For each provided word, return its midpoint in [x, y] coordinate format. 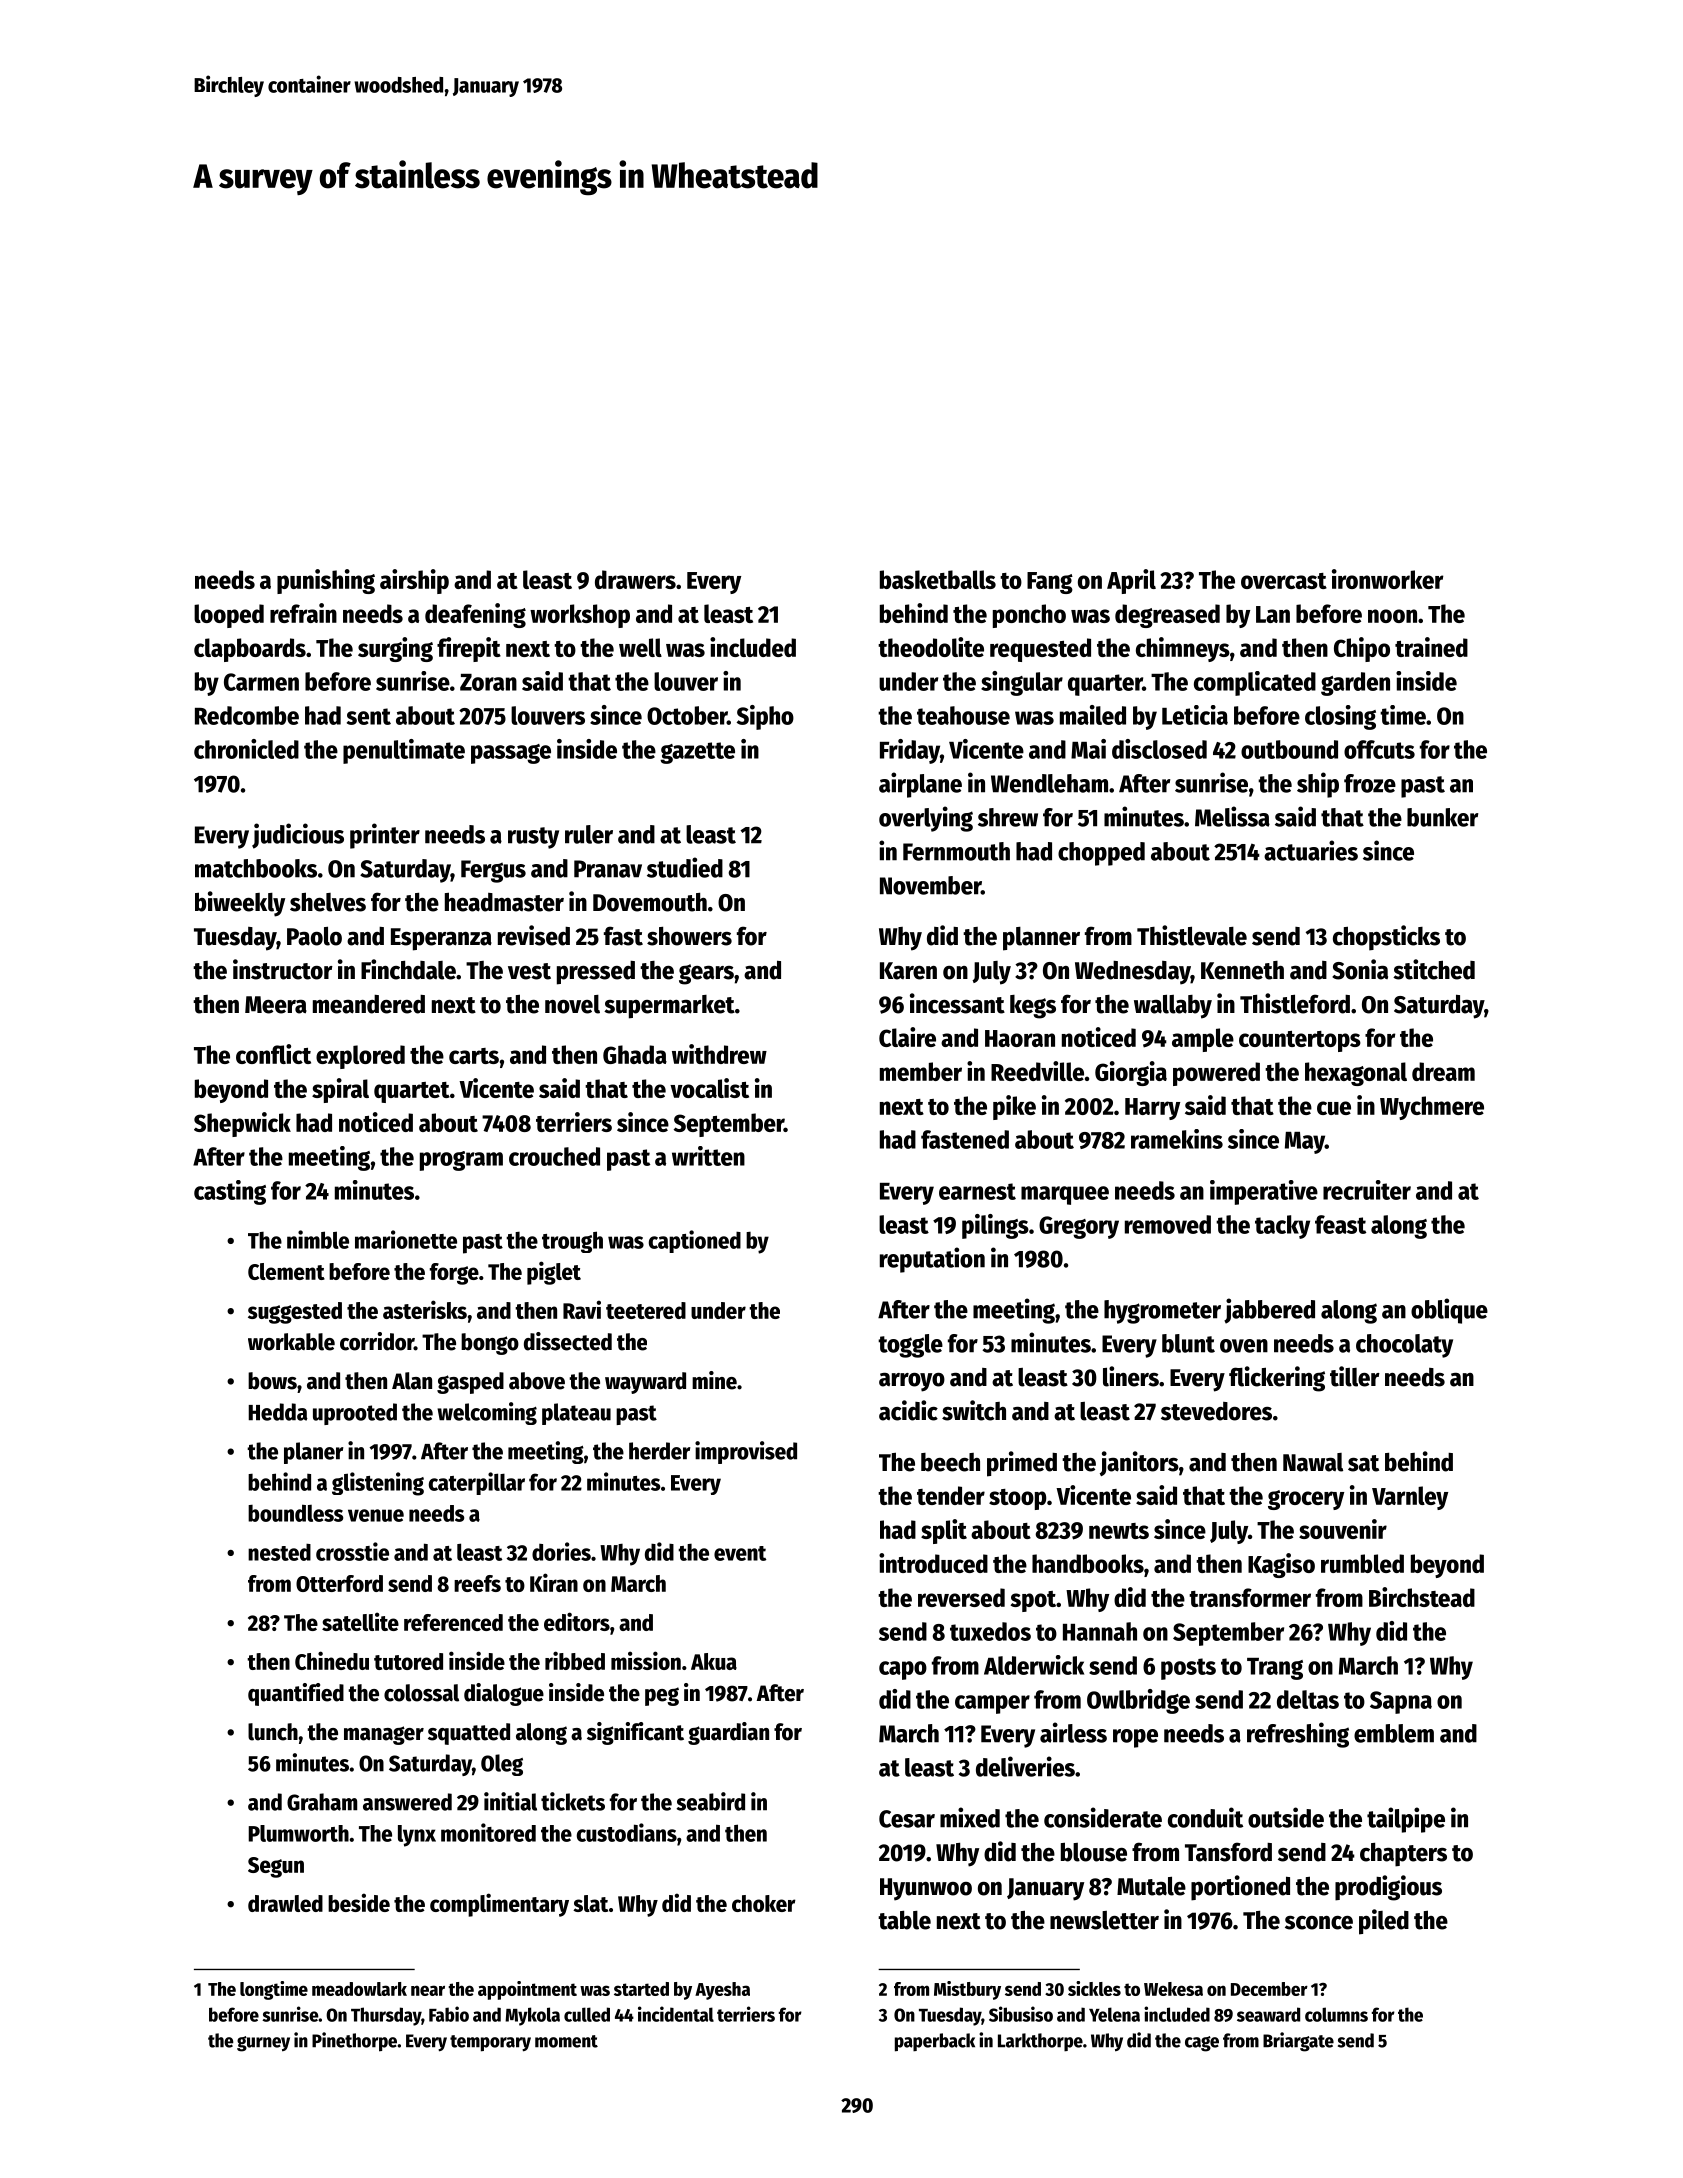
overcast [1284, 581]
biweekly [240, 904]
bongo [490, 1344]
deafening [475, 615]
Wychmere [1432, 1108]
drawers [635, 579]
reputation [932, 1260]
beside [359, 1902]
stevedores [1216, 1411]
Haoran [1020, 1038]
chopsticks [1386, 938]
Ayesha [722, 1991]
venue [376, 1515]
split [944, 1531]
